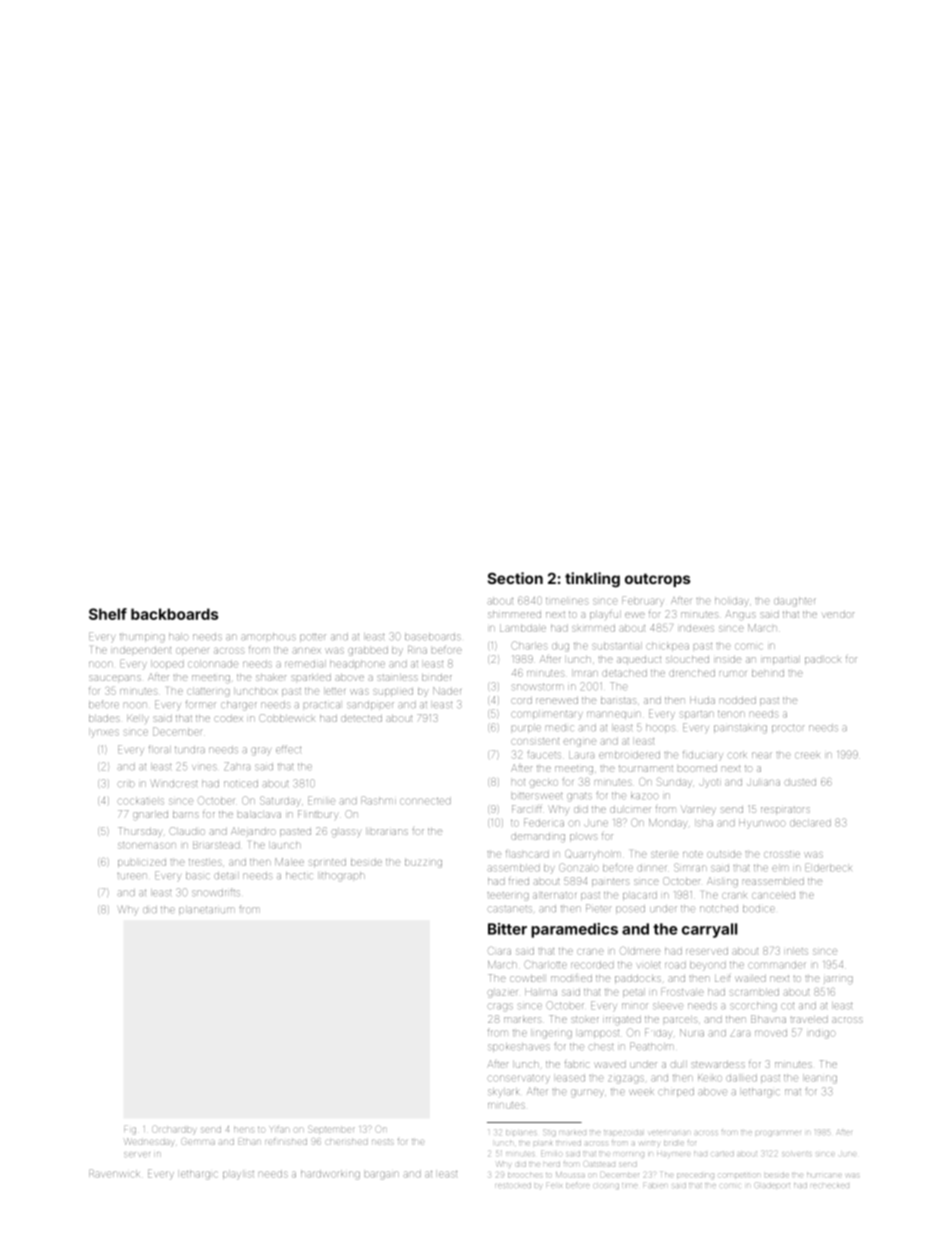 The width and height of the image is (952, 1233). Describe the element at coordinates (568, 1143) in the image. I see `thrived` at that location.
